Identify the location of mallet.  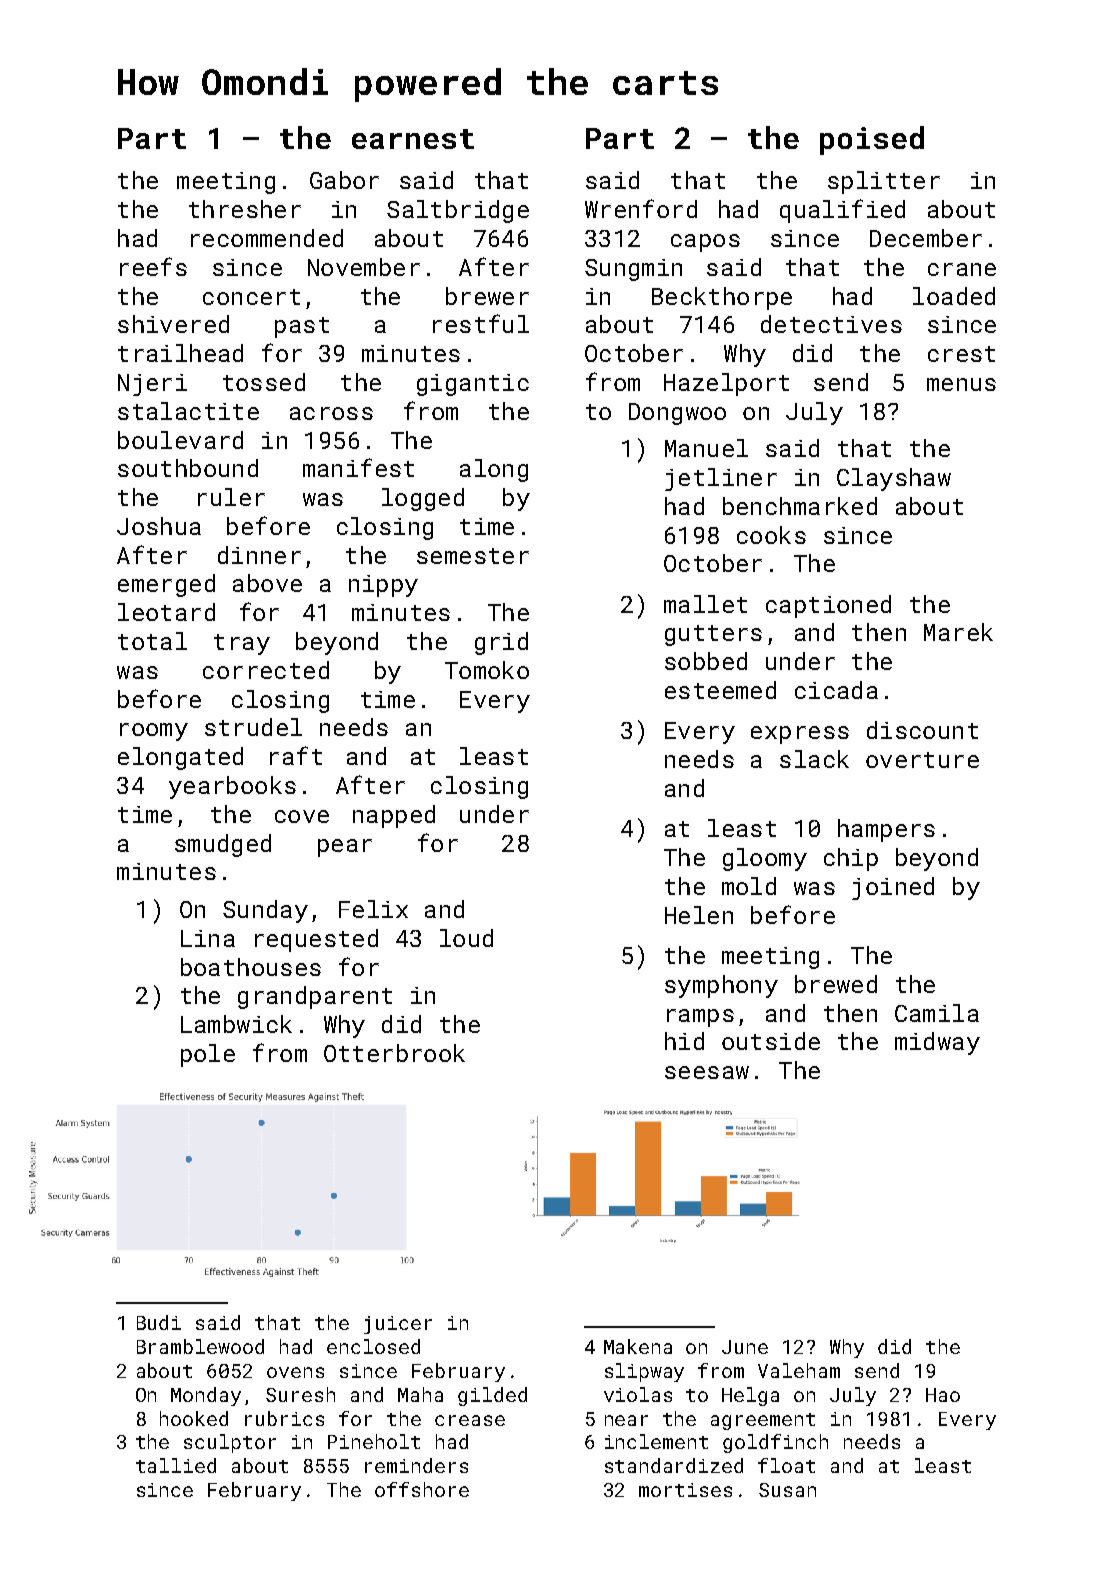
(705, 604).
